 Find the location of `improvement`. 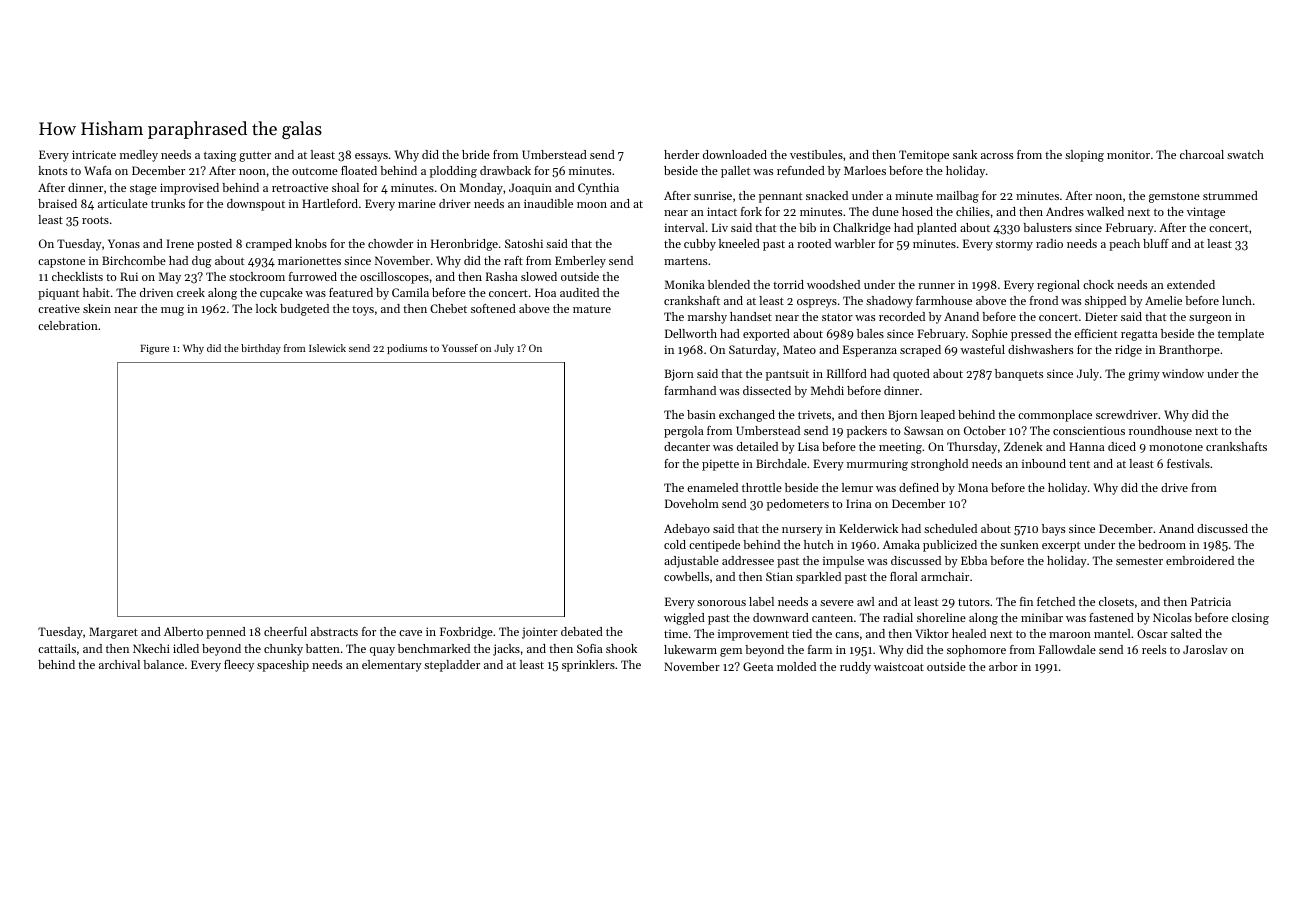

improvement is located at coordinates (753, 635).
